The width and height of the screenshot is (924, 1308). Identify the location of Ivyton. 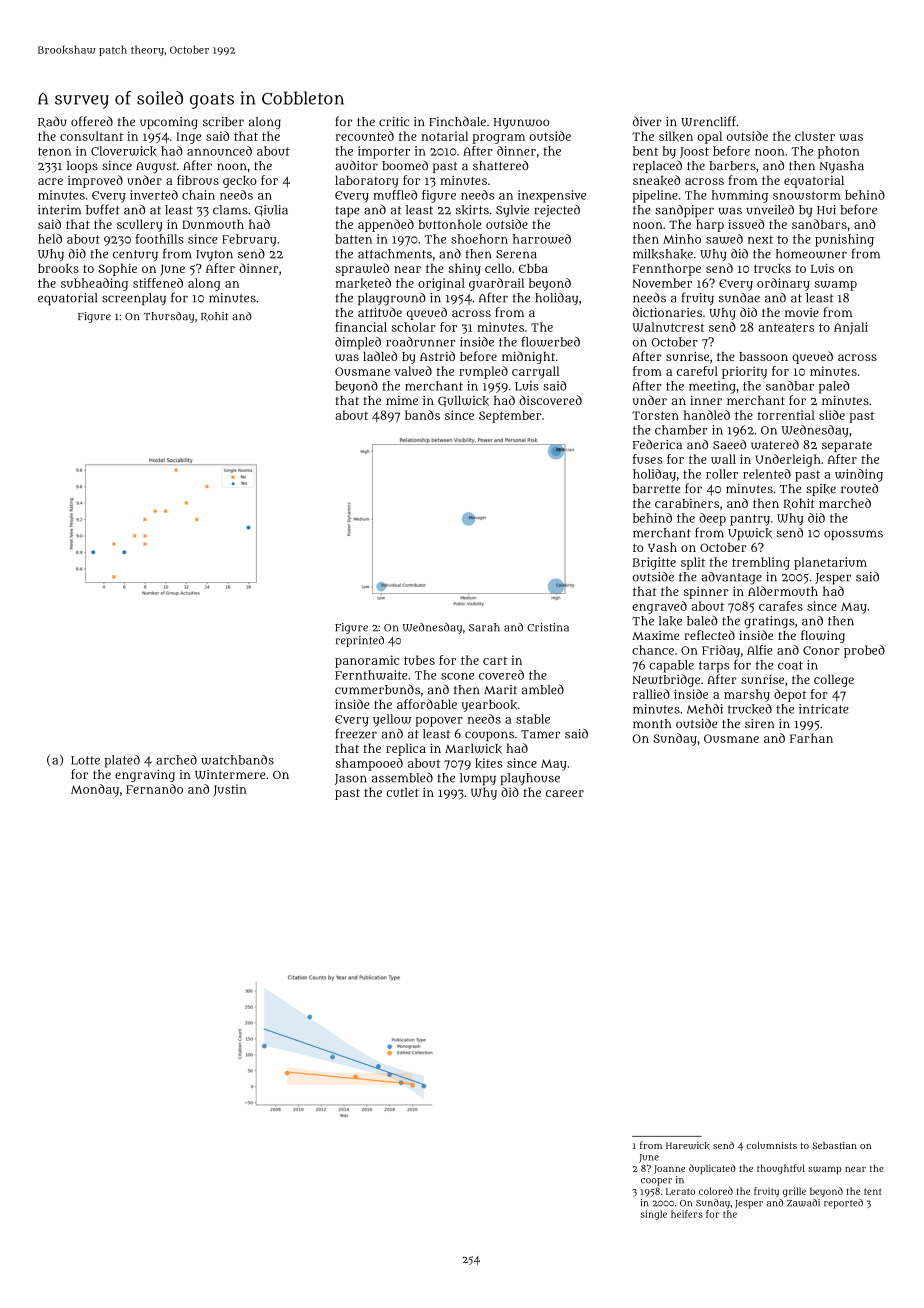
(214, 255).
